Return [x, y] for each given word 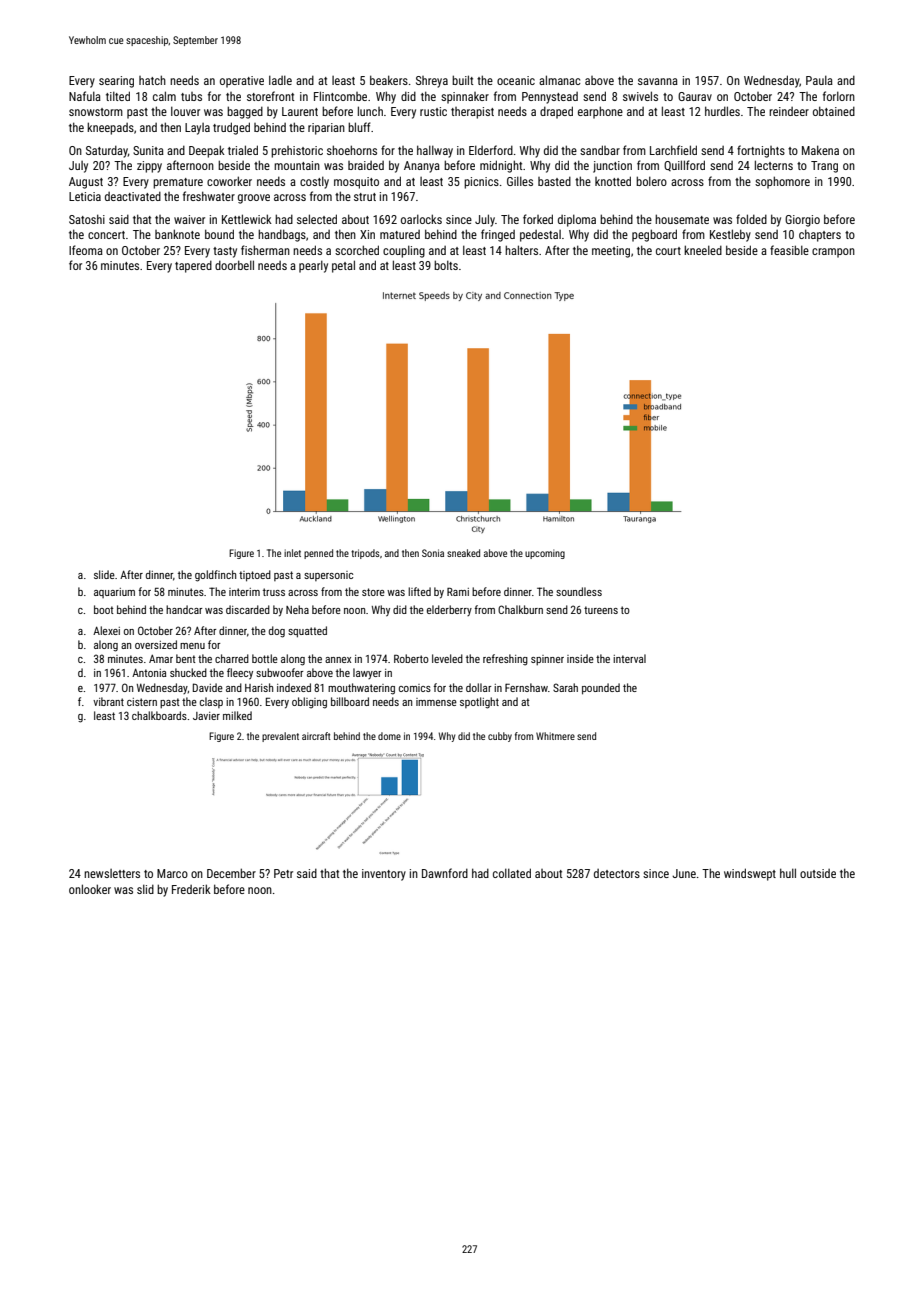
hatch [152, 80]
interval [629, 658]
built [462, 80]
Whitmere [555, 736]
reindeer [789, 111]
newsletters [112, 873]
